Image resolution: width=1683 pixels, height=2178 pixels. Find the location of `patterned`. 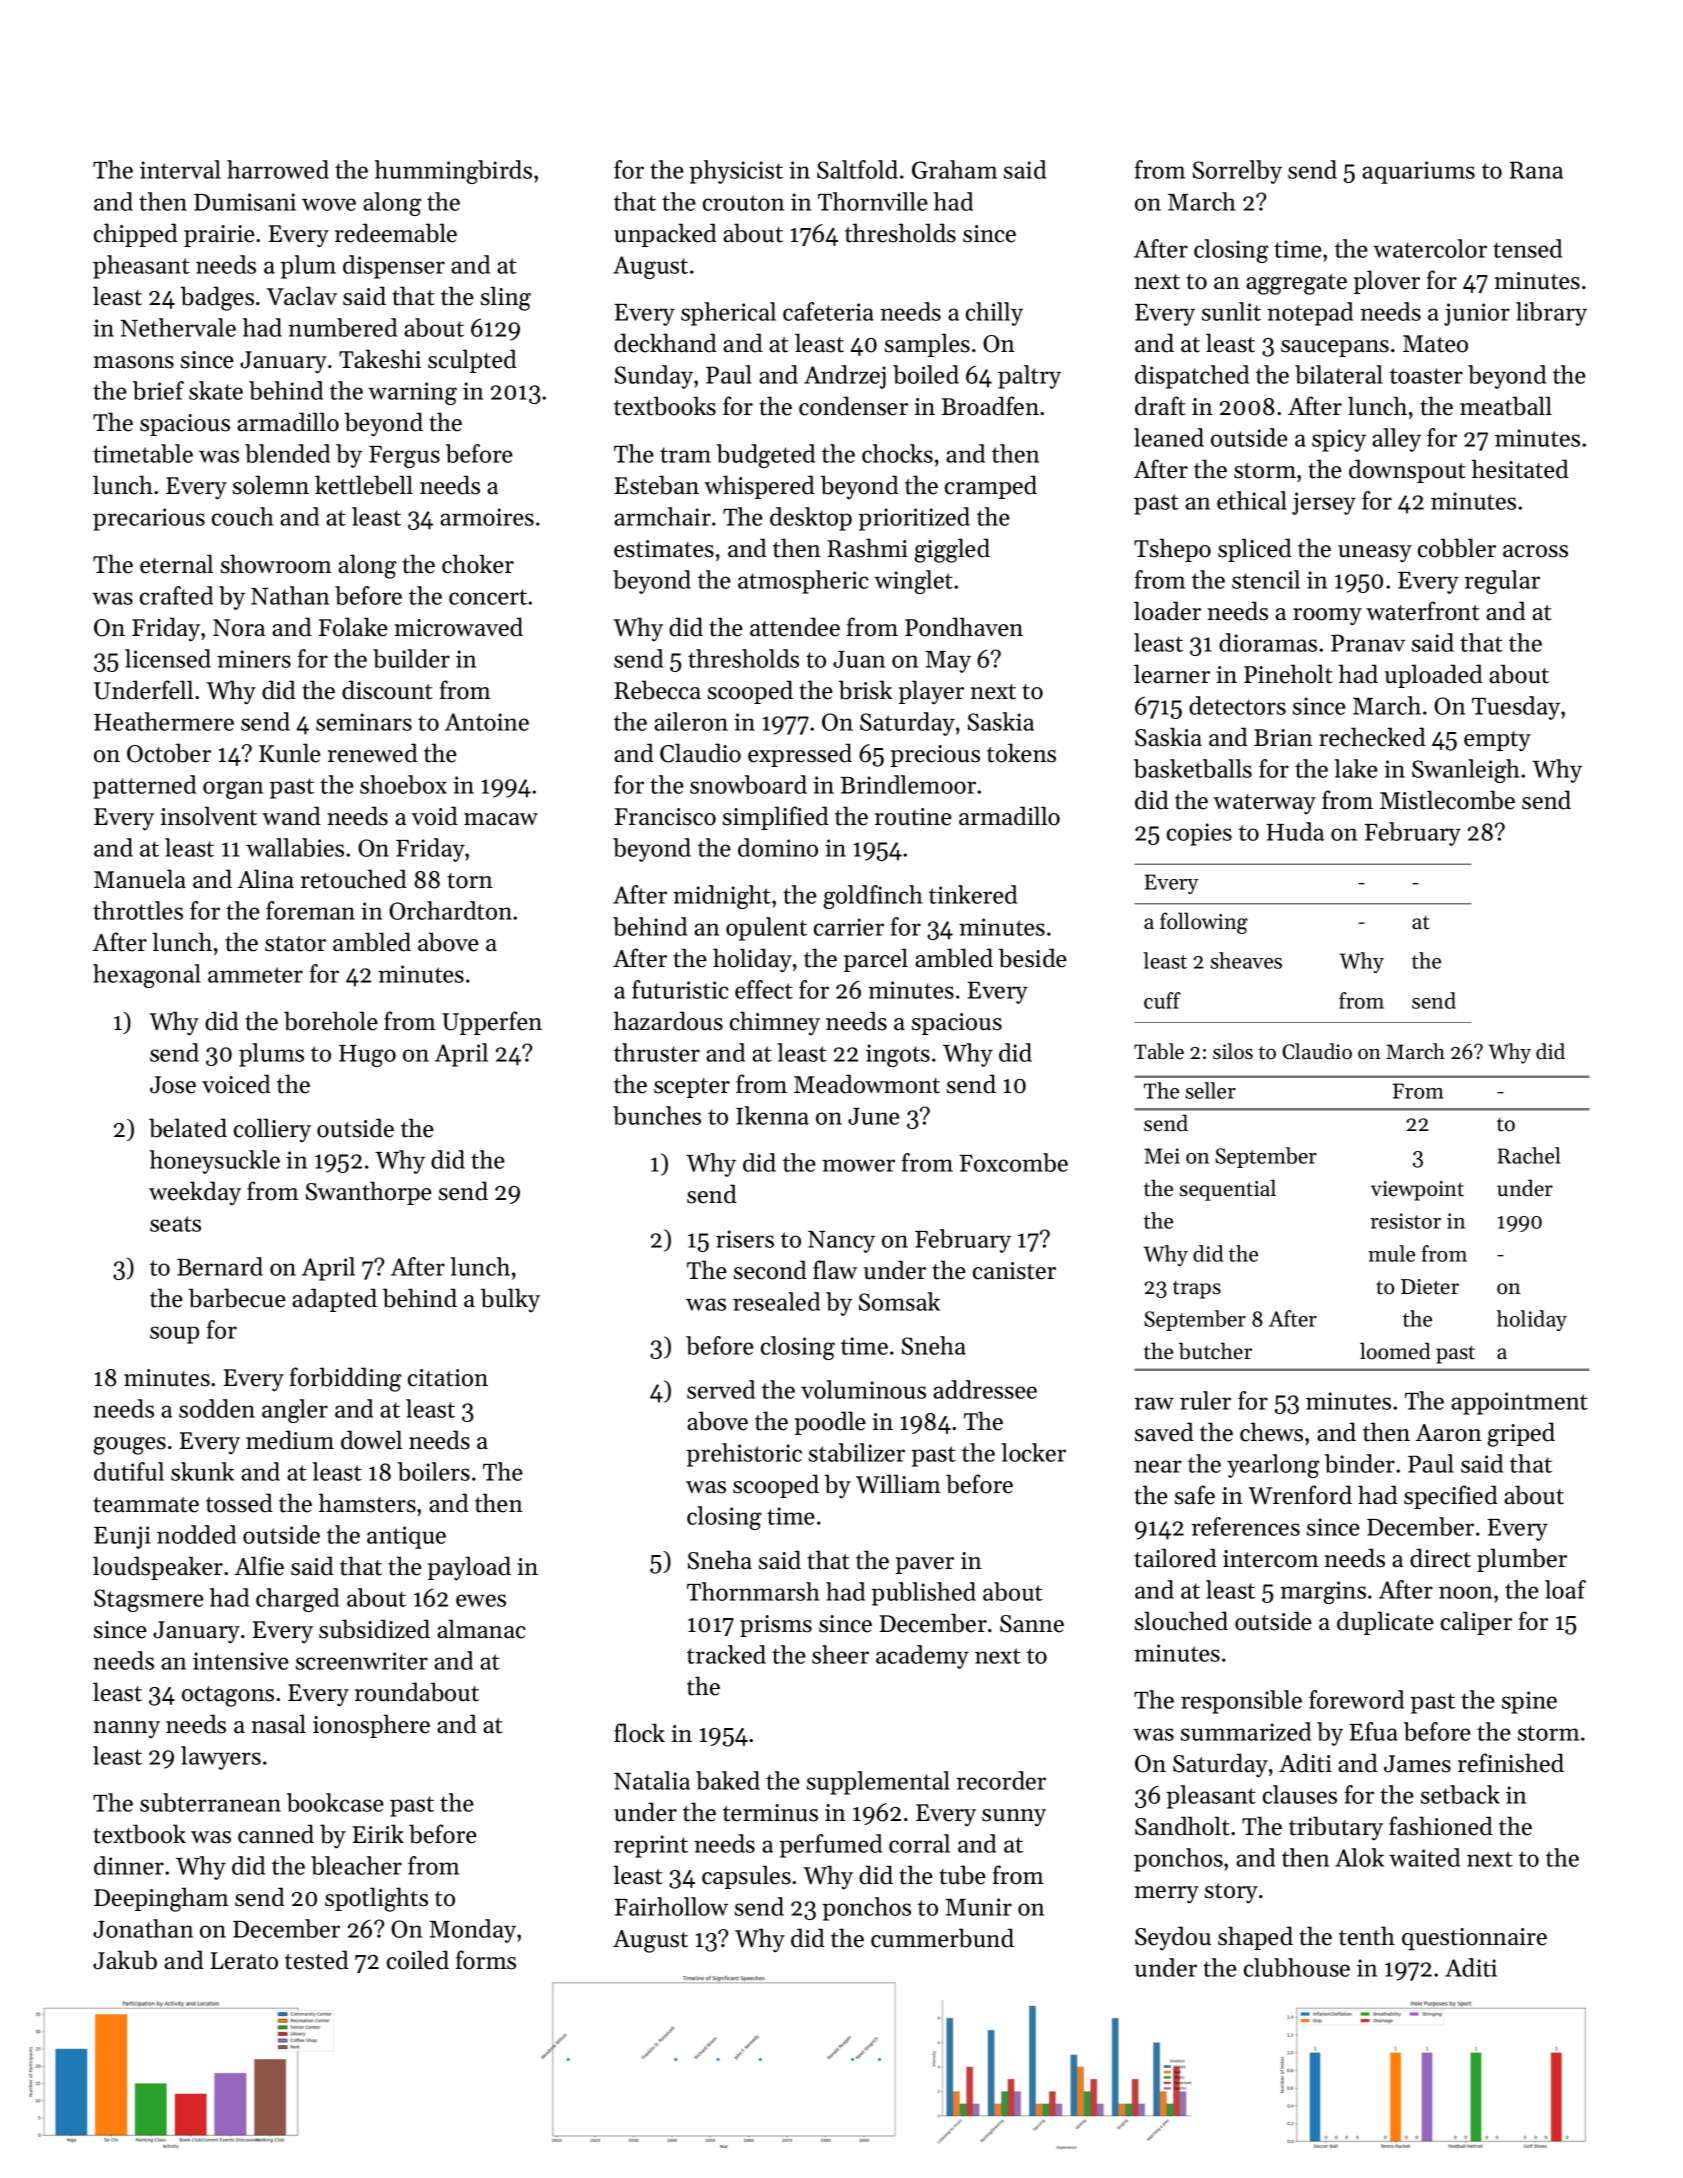

patterned is located at coordinates (144, 787).
